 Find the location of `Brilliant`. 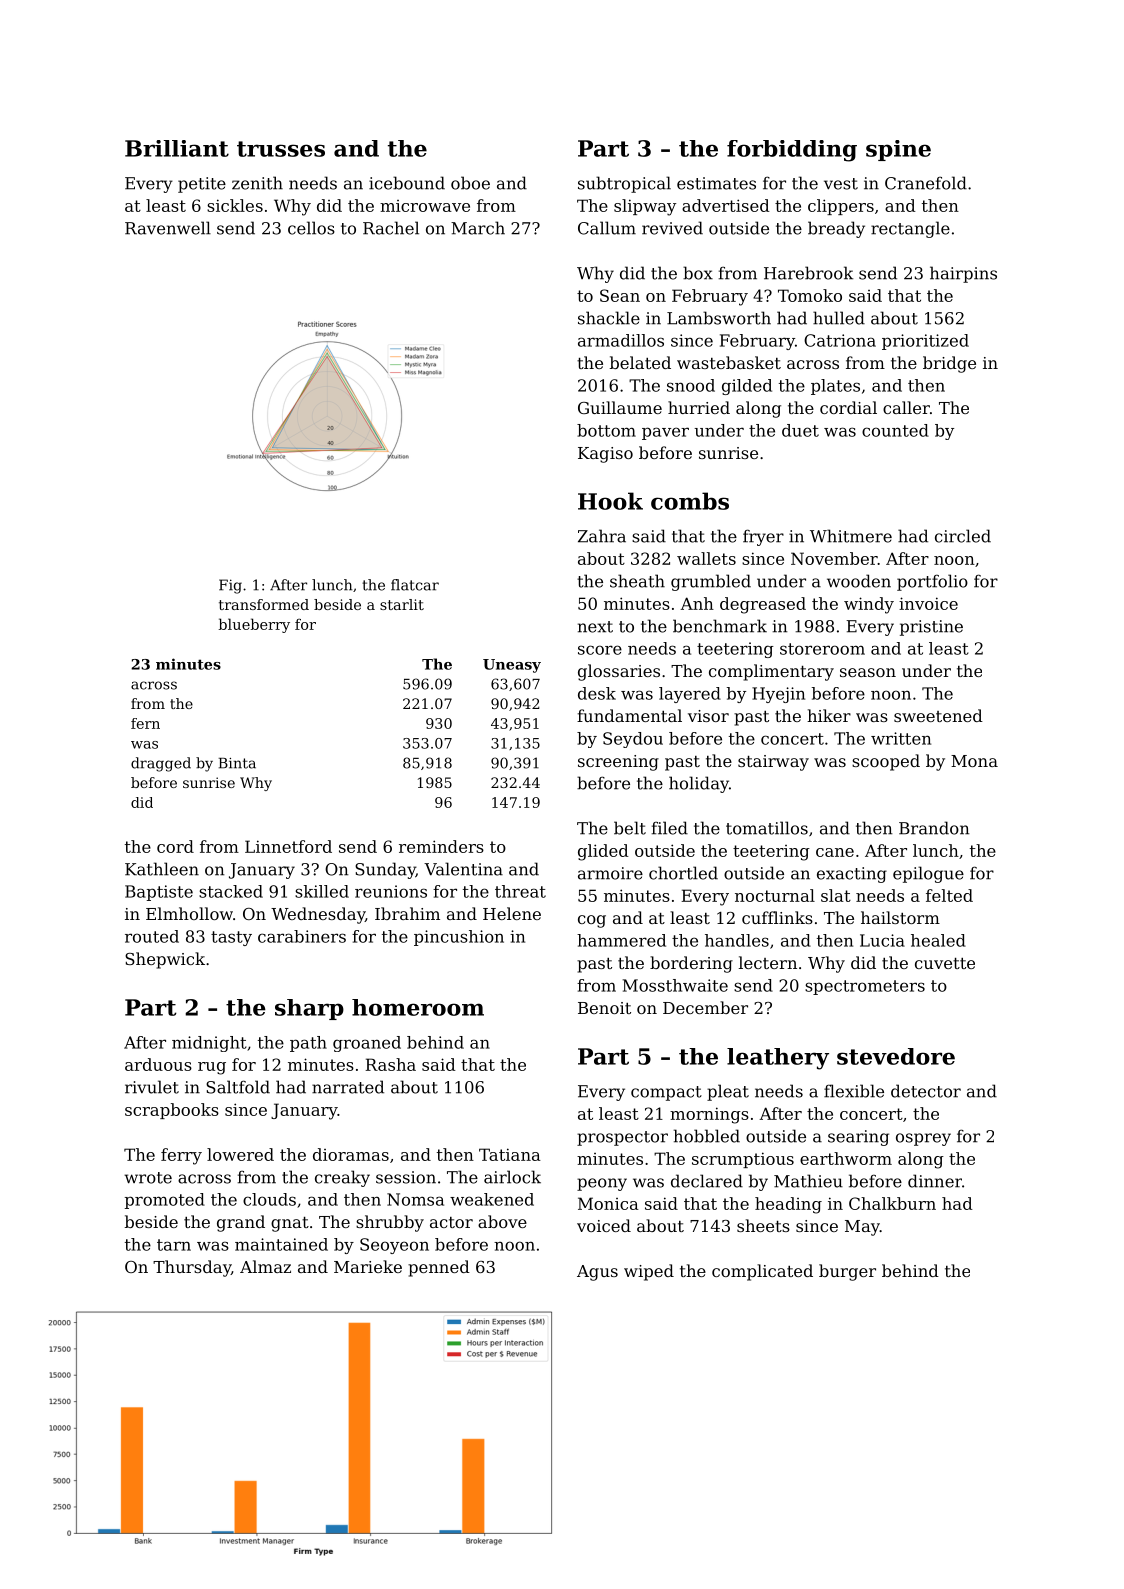

Brilliant is located at coordinates (177, 148).
